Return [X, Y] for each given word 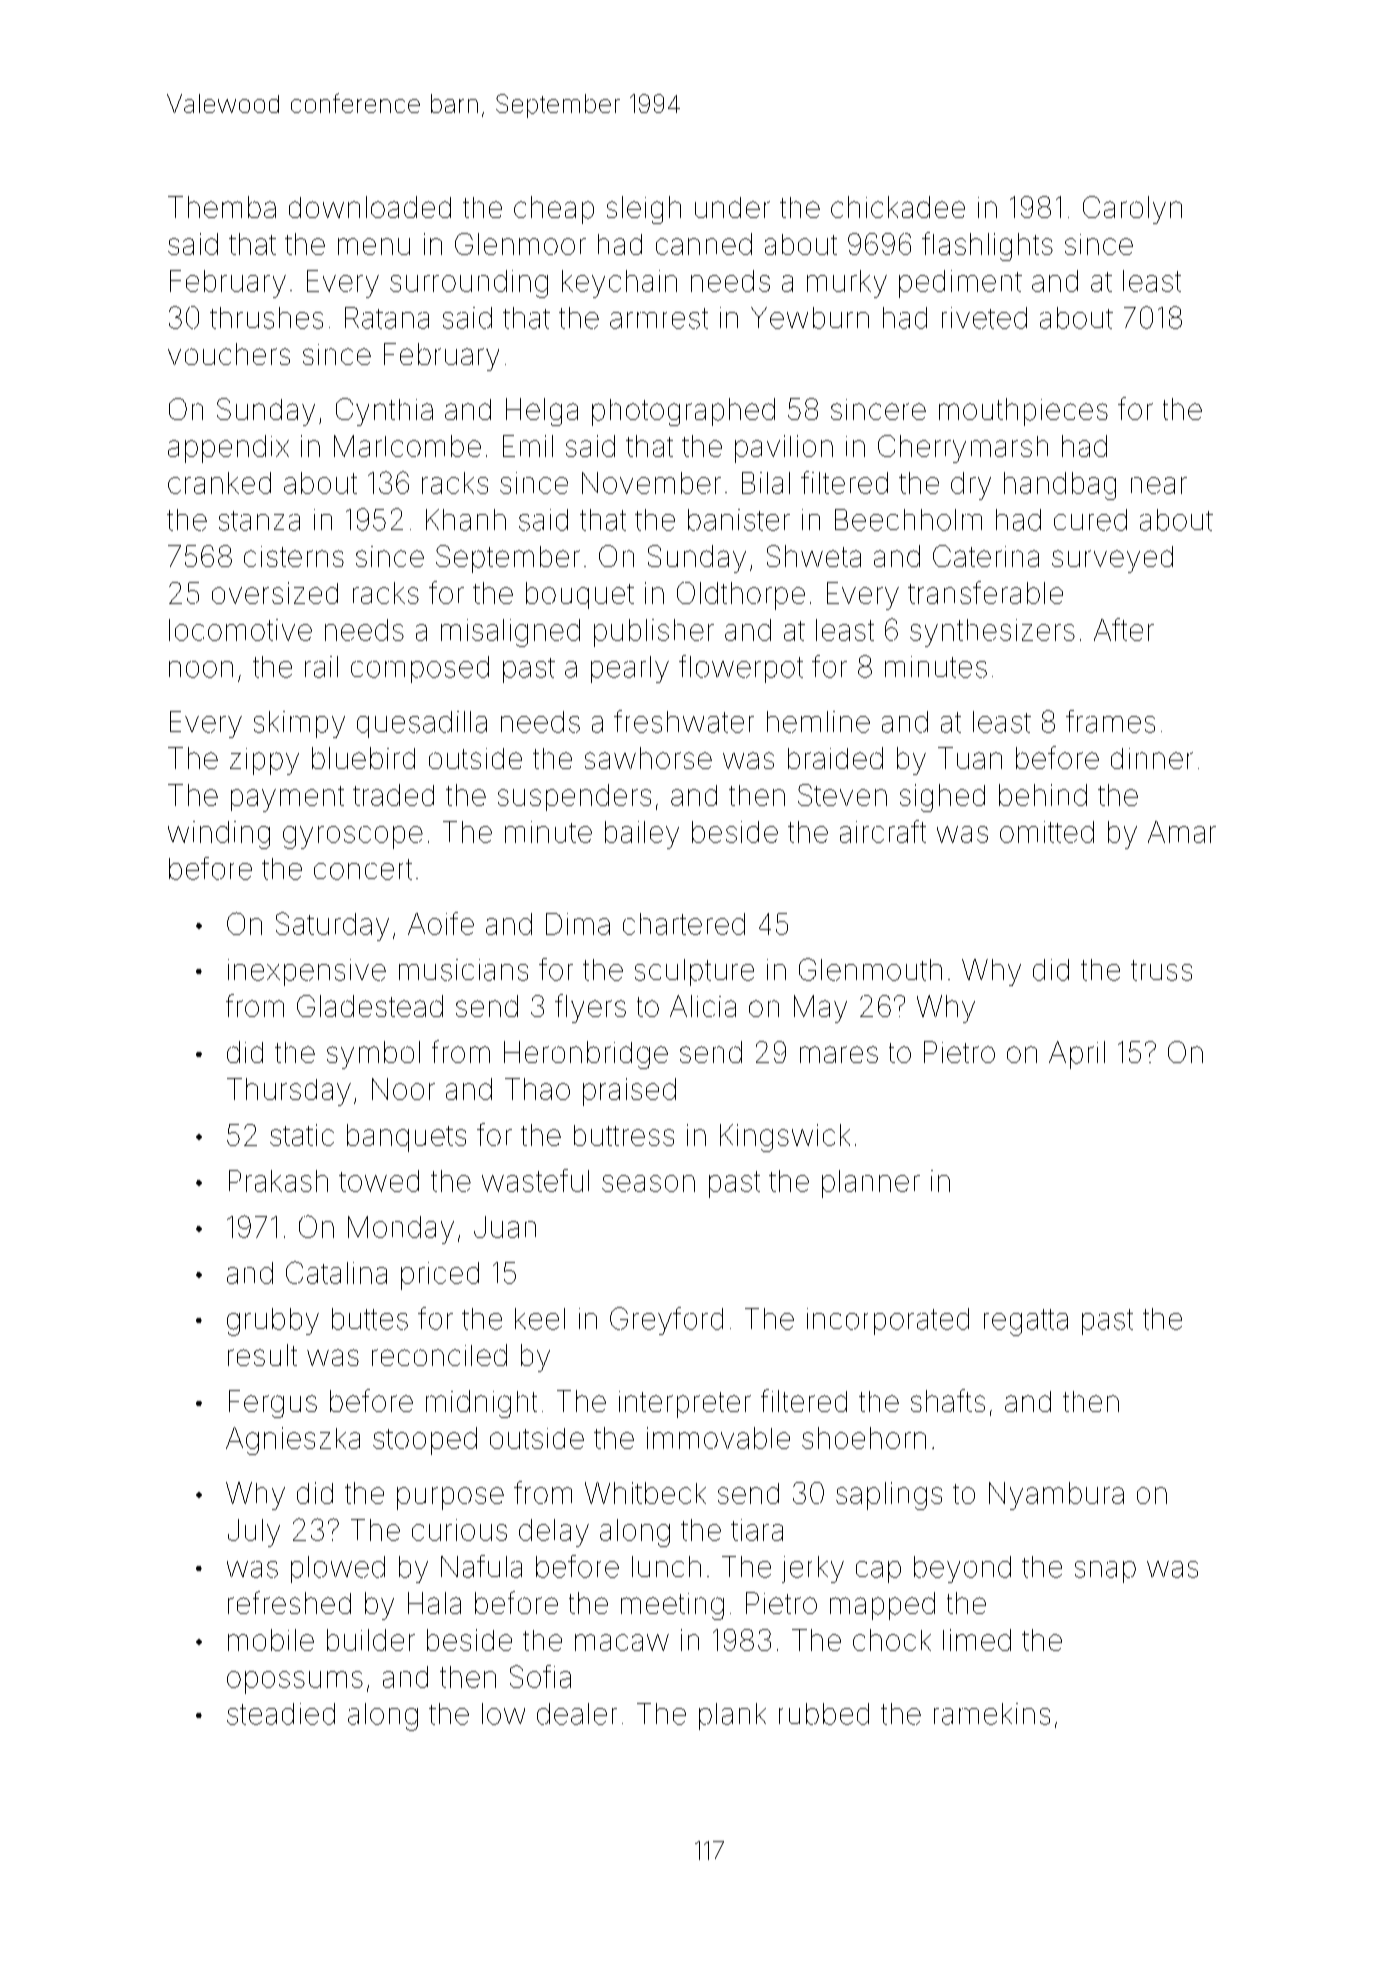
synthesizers [992, 633]
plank [732, 1716]
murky [847, 284]
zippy [264, 761]
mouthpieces [1023, 412]
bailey [642, 835]
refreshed [289, 1602]
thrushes [266, 318]
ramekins [992, 1714]
